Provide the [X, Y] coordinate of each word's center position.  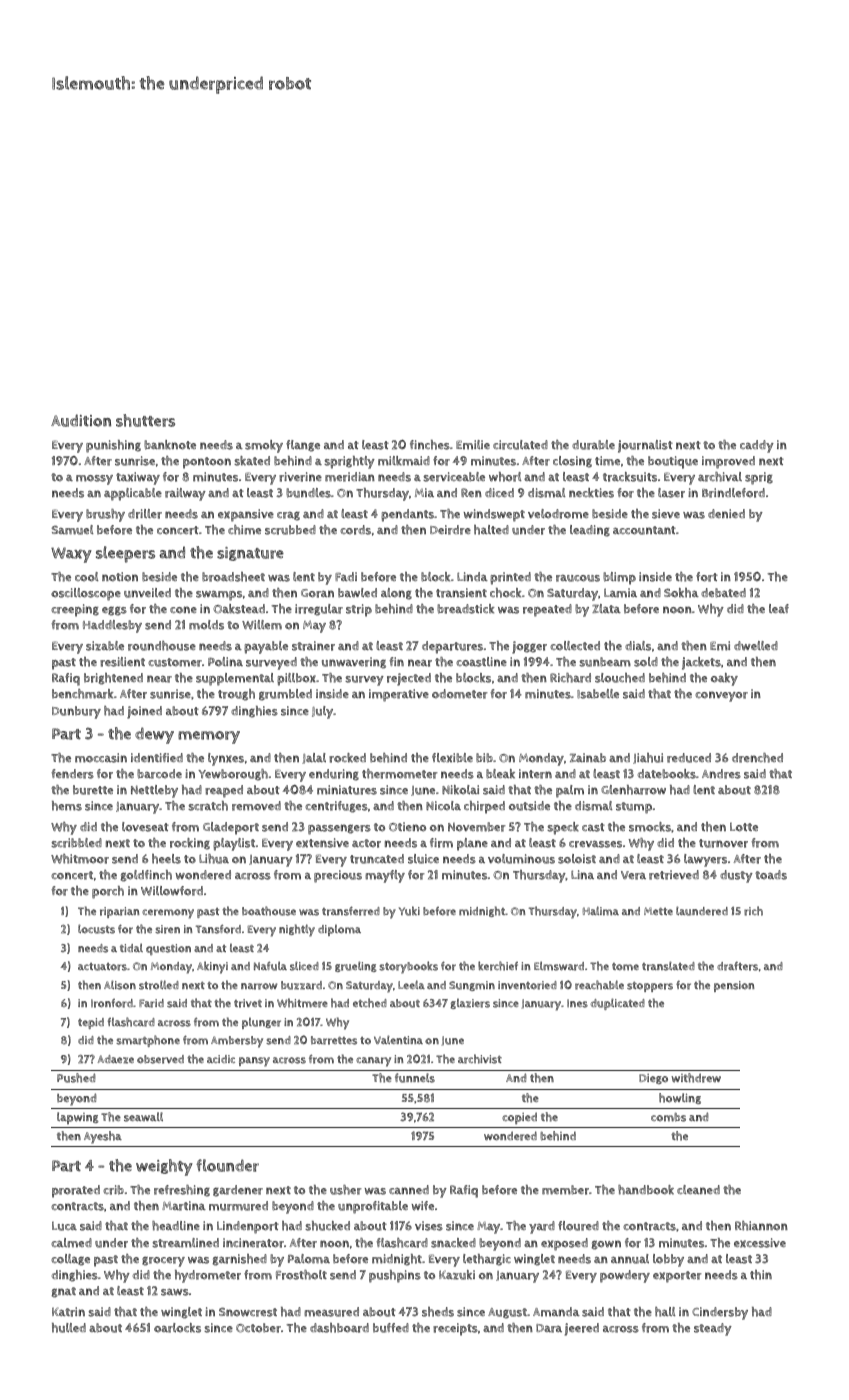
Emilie [473, 445]
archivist [480, 1059]
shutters [145, 420]
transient [461, 593]
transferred [351, 911]
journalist [645, 446]
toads [771, 875]
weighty [164, 1167]
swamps [219, 595]
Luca [64, 1226]
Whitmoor [80, 859]
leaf [779, 608]
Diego [653, 1079]
